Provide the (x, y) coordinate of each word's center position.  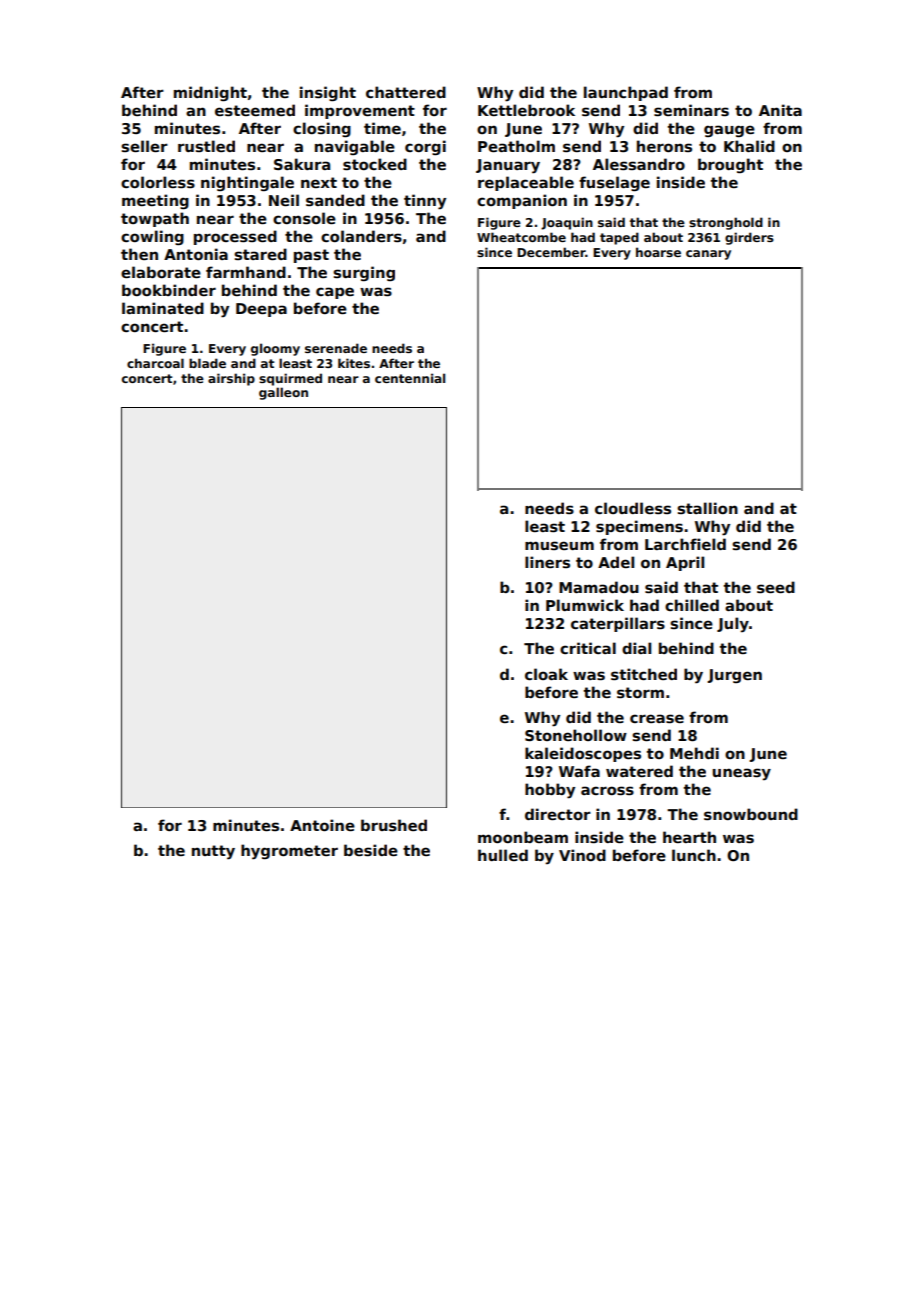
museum (559, 545)
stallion (707, 508)
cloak (546, 674)
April (685, 563)
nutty (213, 852)
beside (371, 850)
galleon (283, 393)
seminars (691, 110)
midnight (210, 93)
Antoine (322, 825)
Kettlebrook (526, 110)
